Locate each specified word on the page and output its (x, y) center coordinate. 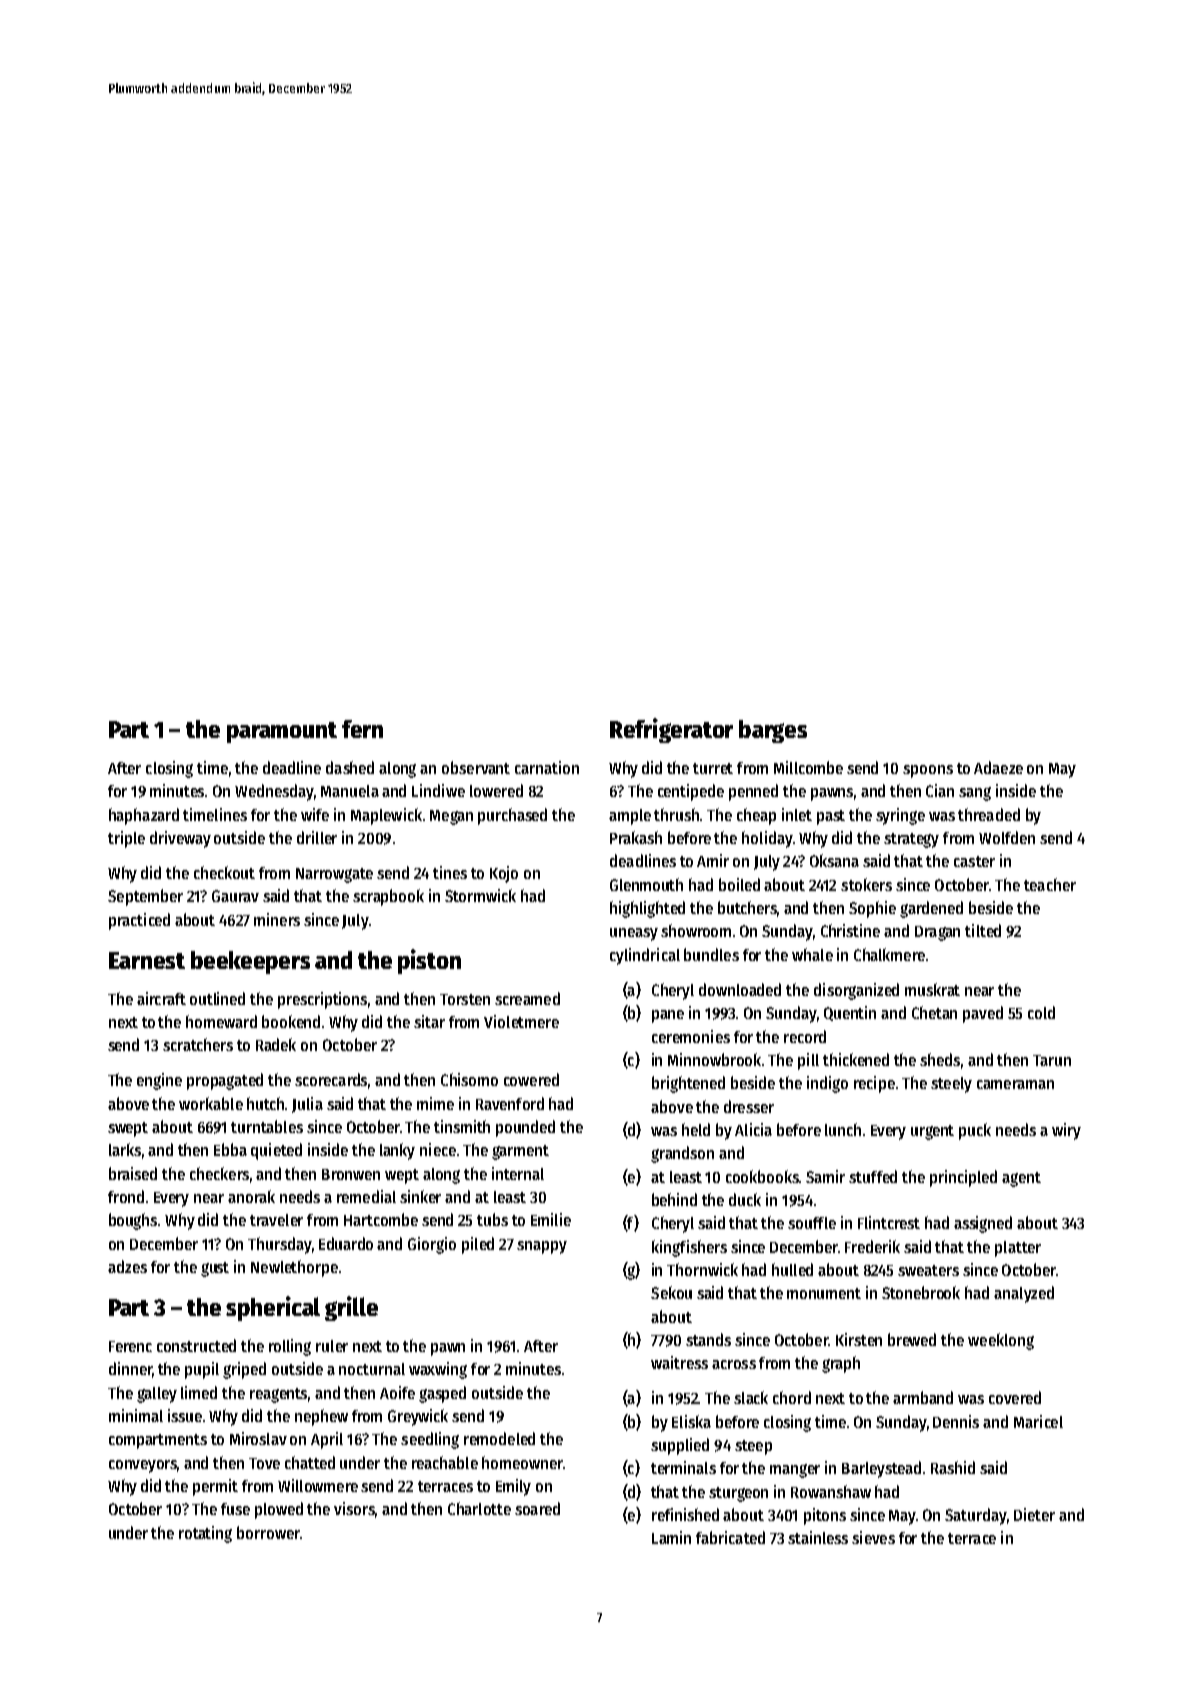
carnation (547, 767)
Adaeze (998, 767)
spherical (273, 1308)
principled (963, 1178)
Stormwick (480, 895)
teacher (1050, 884)
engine (159, 1081)
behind (674, 1199)
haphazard (144, 816)
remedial (366, 1196)
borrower (268, 1532)
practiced (139, 921)
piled (478, 1245)
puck (975, 1131)
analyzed (1024, 1294)
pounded (525, 1128)
